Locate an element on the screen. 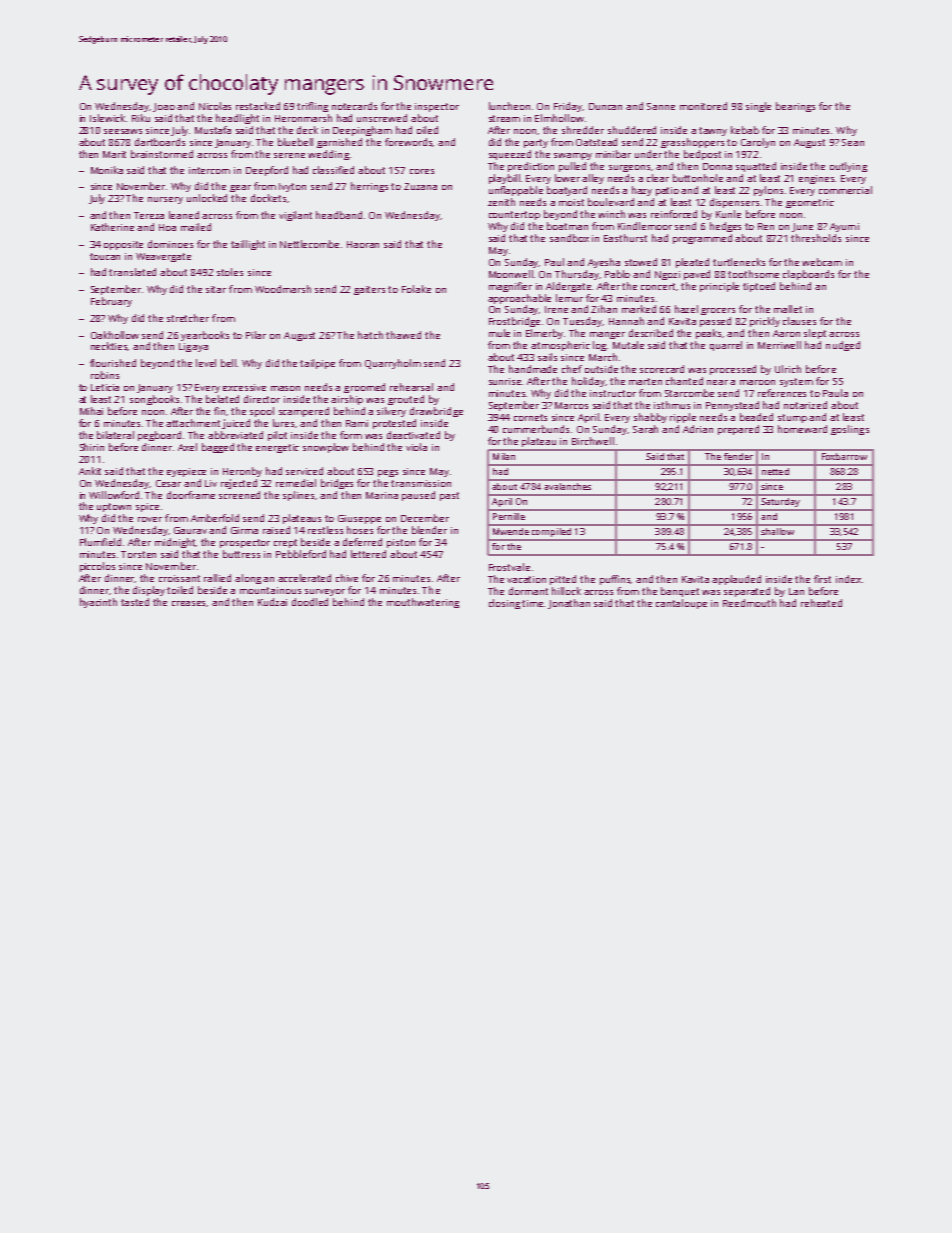  prediction is located at coordinates (531, 167).
